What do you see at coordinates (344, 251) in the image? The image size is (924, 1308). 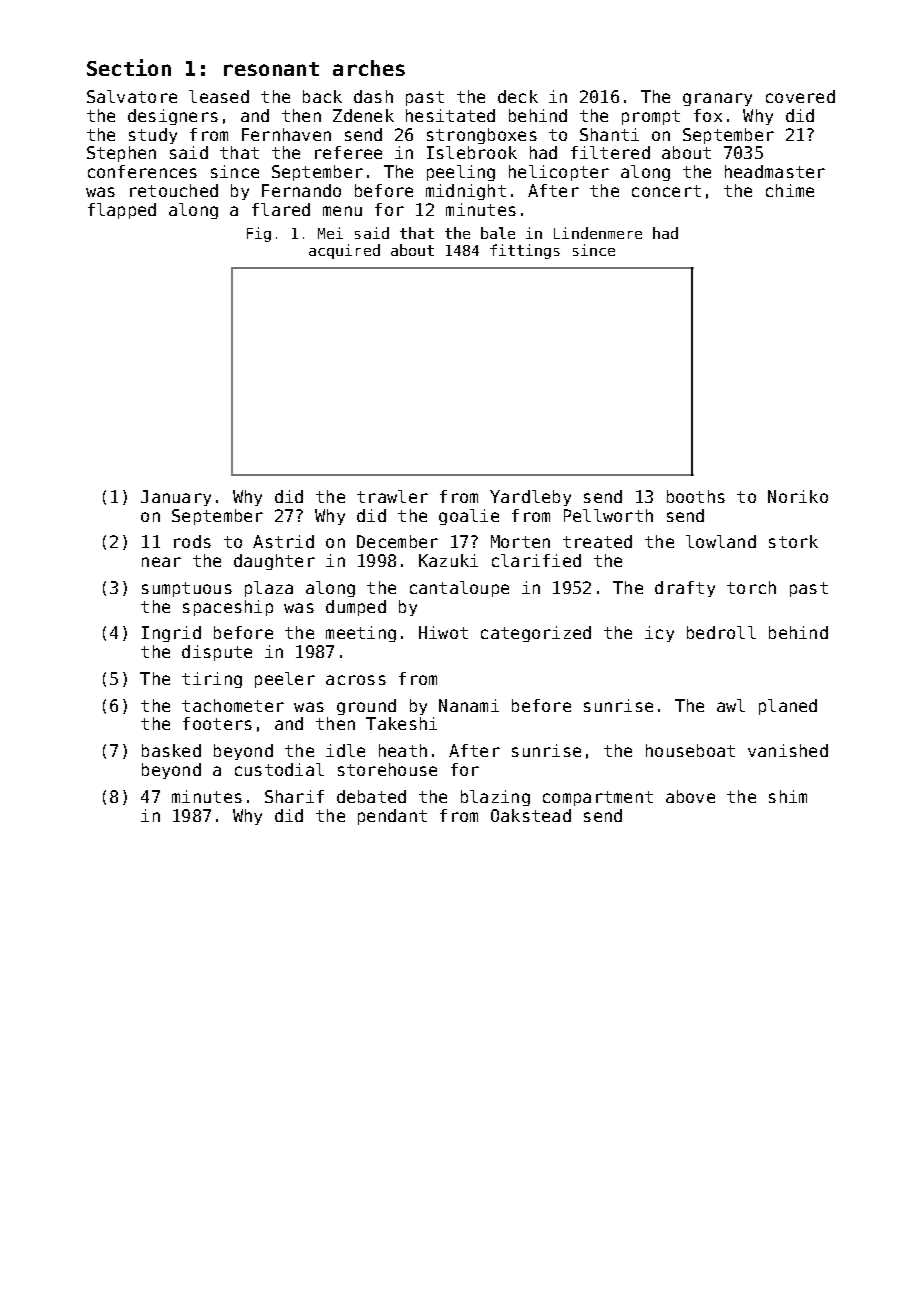 I see `acquired` at bounding box center [344, 251].
